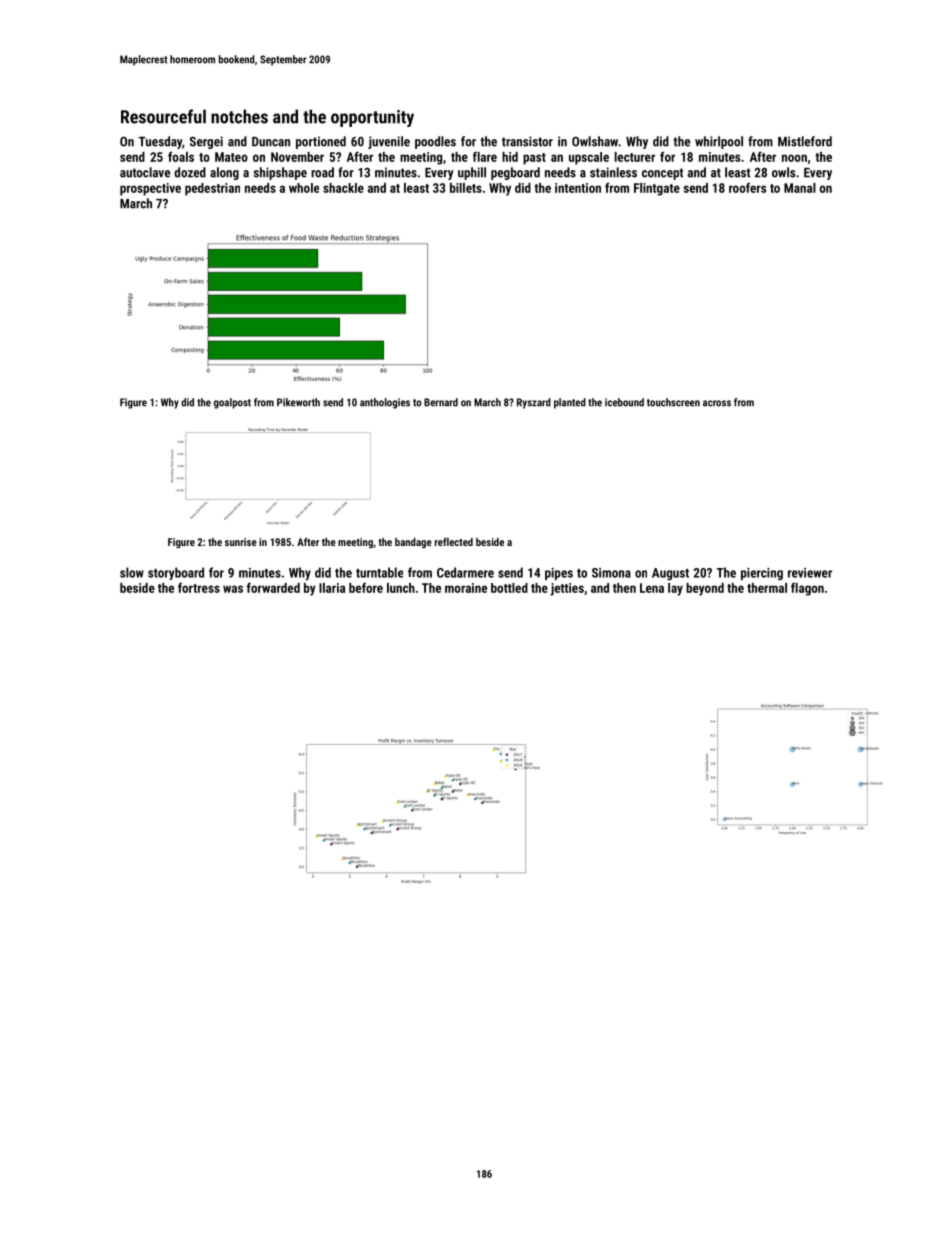  What do you see at coordinates (343, 188) in the image?
I see `shackle` at bounding box center [343, 188].
